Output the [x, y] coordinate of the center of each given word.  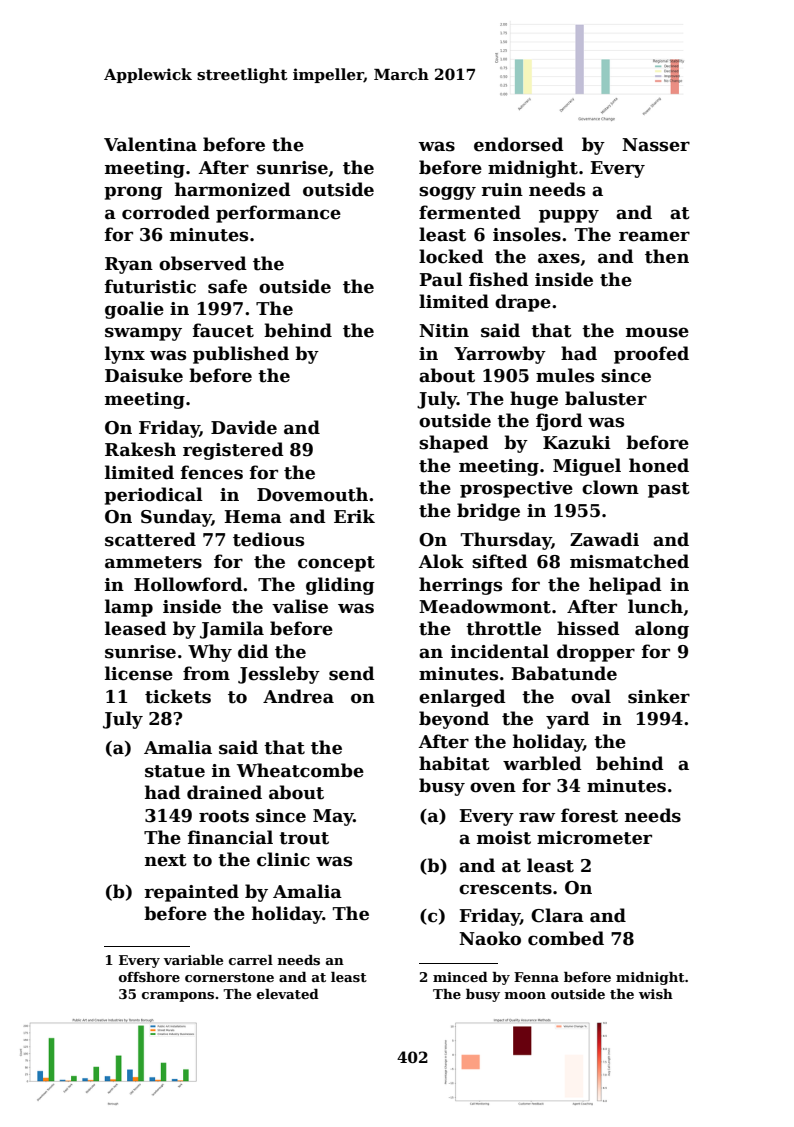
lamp [129, 608]
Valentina [150, 144]
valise [300, 606]
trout [304, 838]
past [669, 490]
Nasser [656, 145]
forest [589, 815]
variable [193, 960]
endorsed [519, 144]
